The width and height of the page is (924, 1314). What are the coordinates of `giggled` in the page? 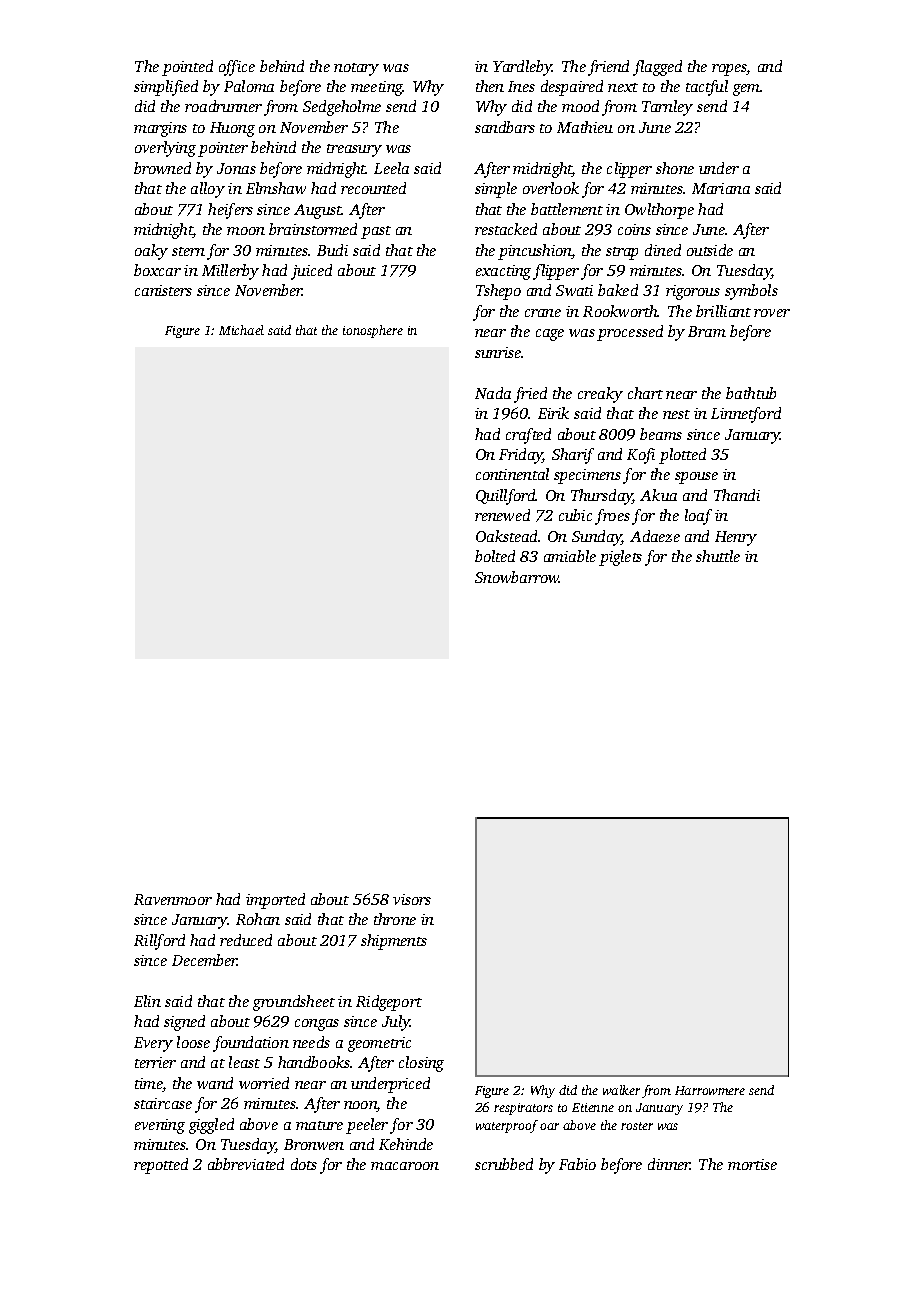 It's located at (211, 1126).
